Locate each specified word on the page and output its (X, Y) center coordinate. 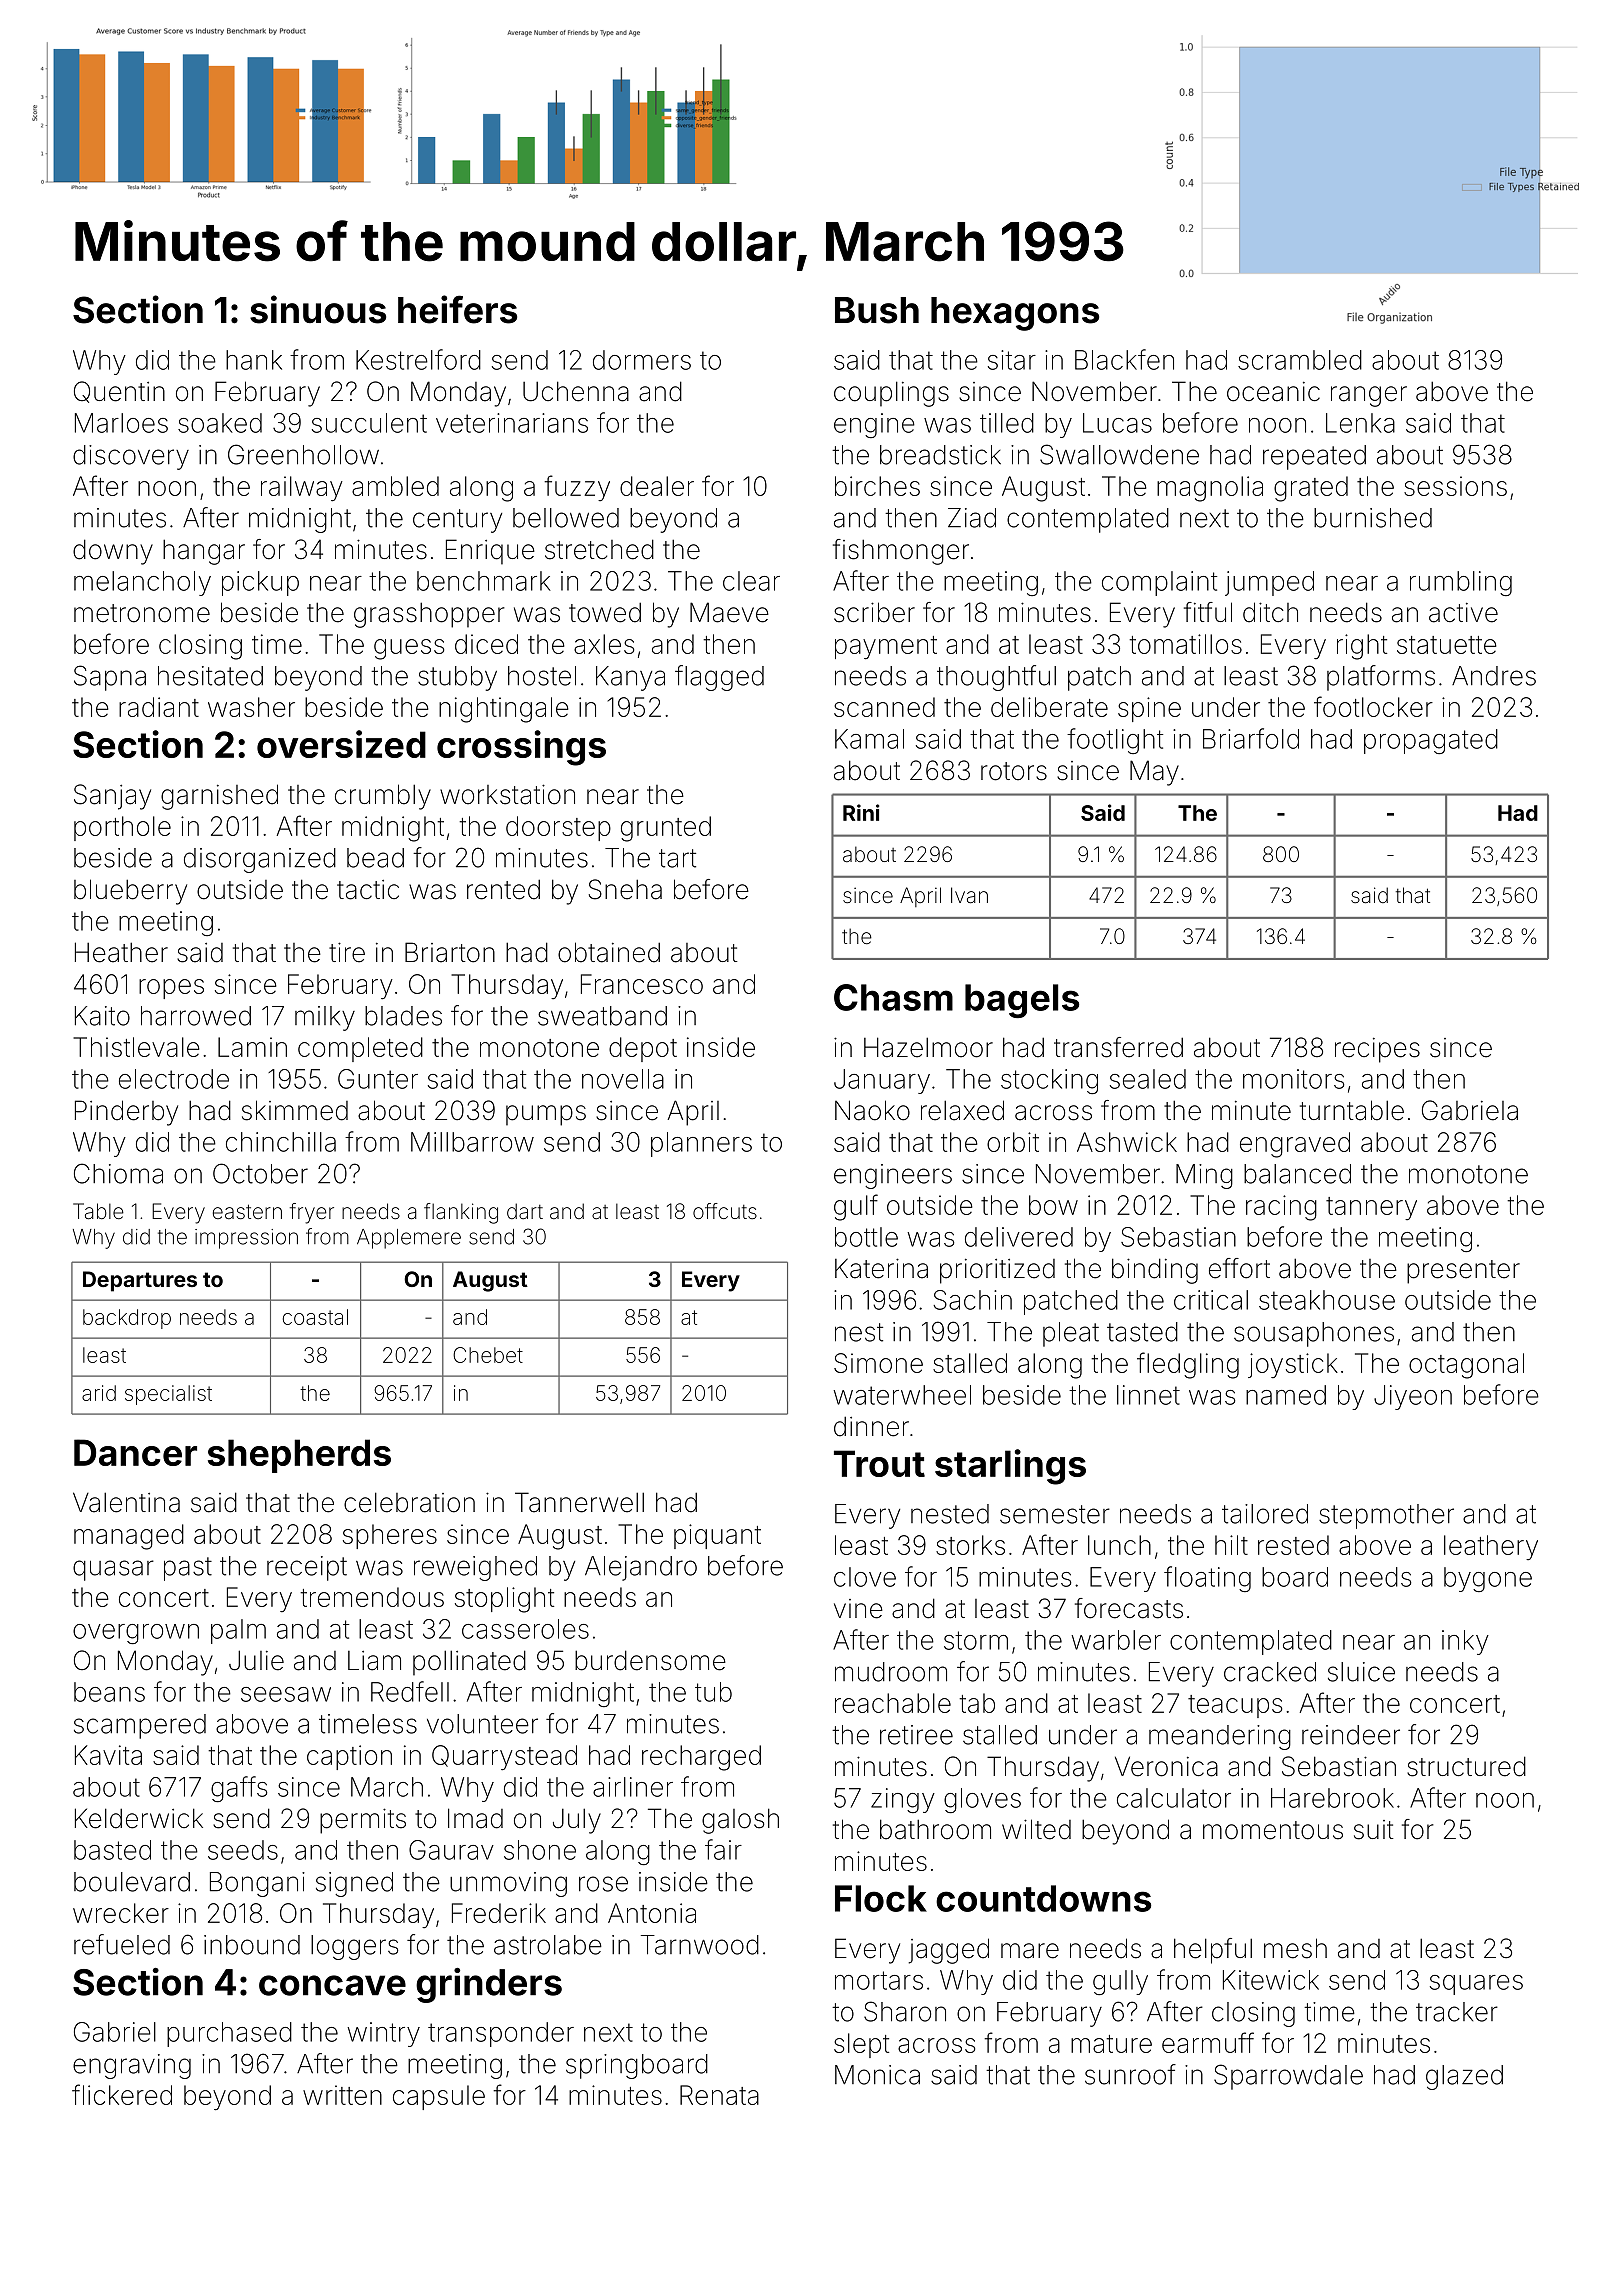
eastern (247, 1212)
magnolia (1210, 489)
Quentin (119, 392)
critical (1211, 1300)
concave (332, 1985)
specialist (168, 1395)
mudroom (891, 1672)
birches (877, 486)
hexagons (1015, 314)
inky (1465, 1642)
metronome (142, 613)
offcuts (725, 1211)
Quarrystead (504, 1758)
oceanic (1273, 392)
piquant (717, 1536)
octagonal (1466, 1366)
